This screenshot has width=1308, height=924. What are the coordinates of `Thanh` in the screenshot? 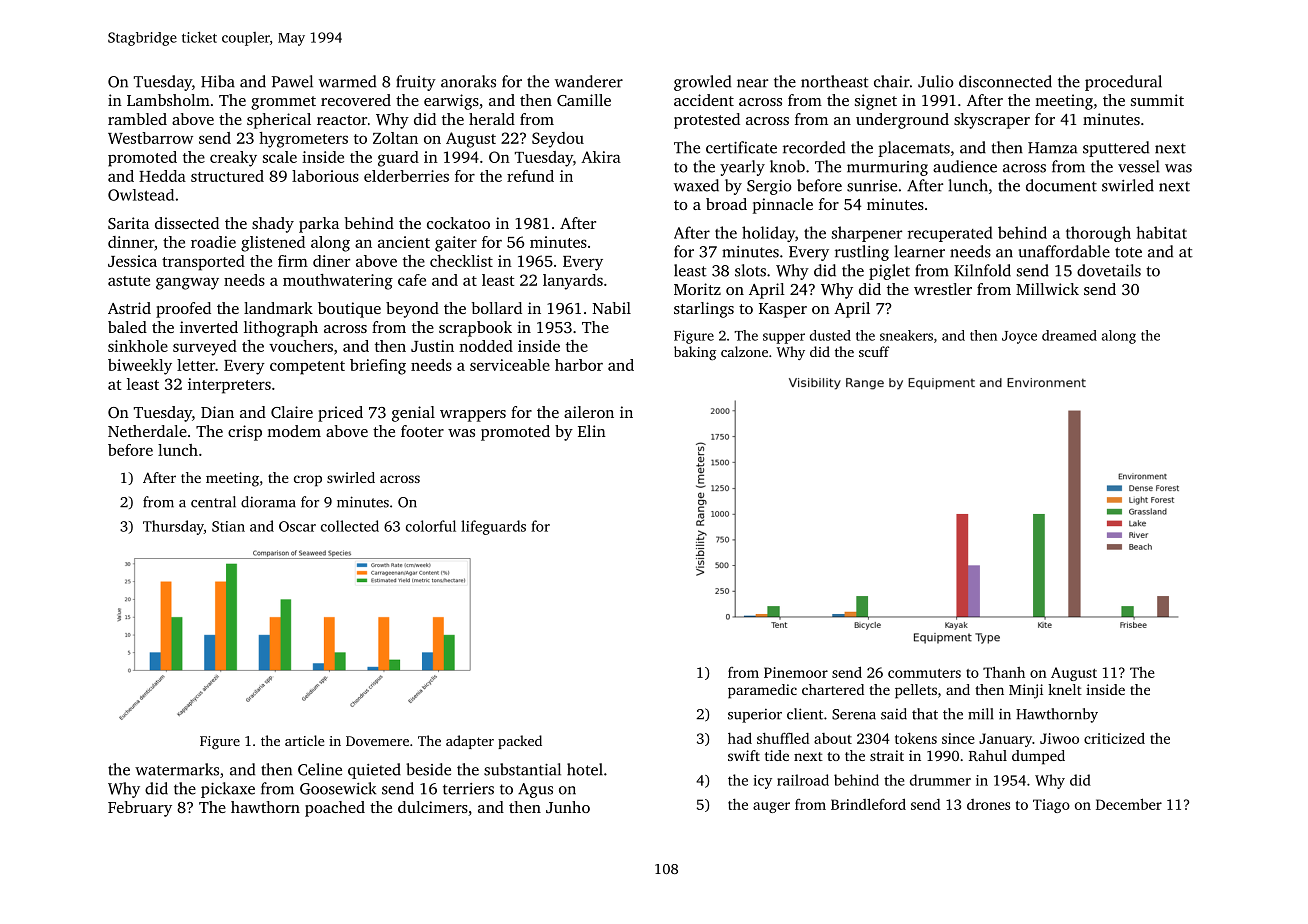 It's located at (1004, 672).
